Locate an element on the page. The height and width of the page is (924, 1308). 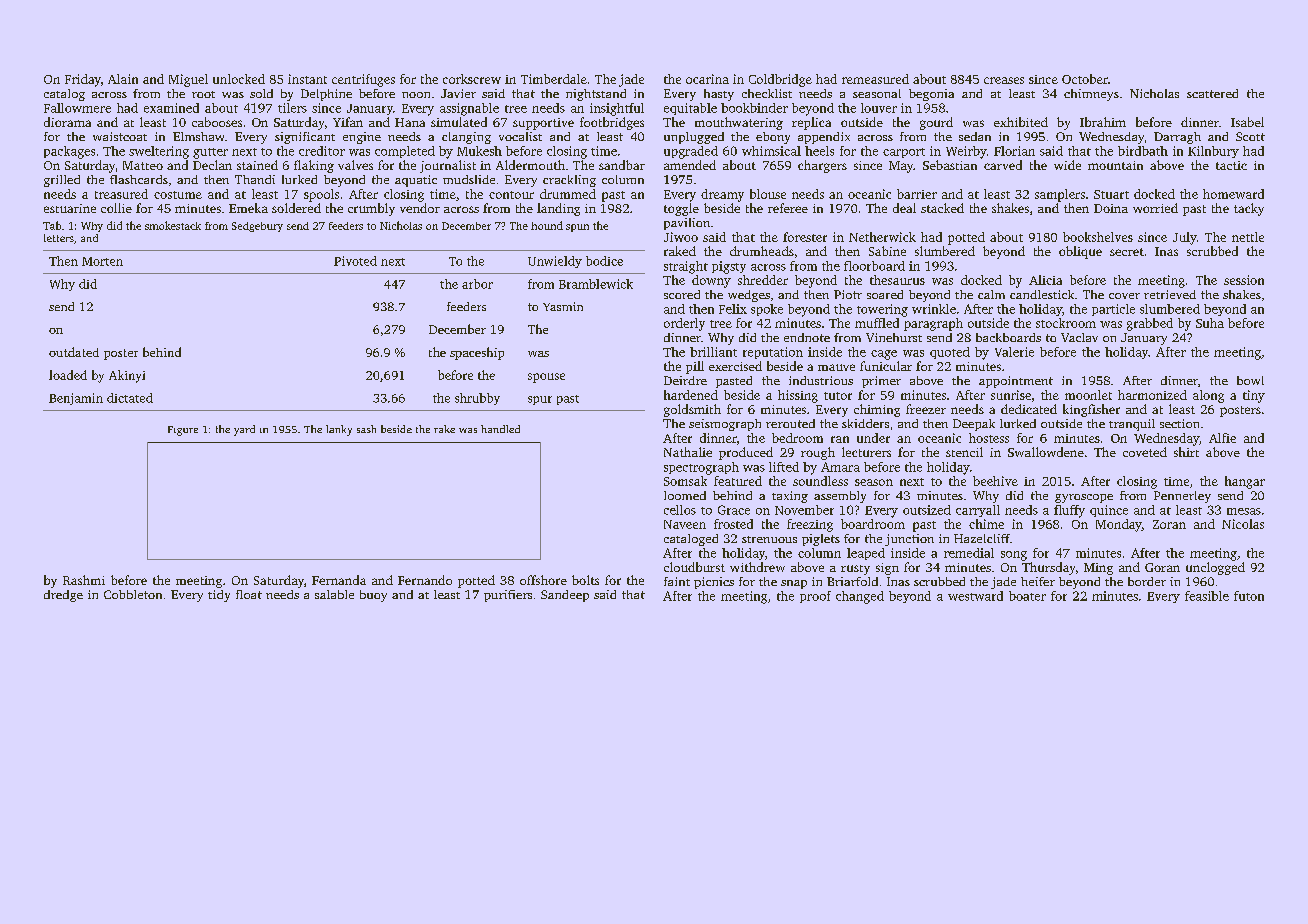
Pivoted is located at coordinates (355, 261).
